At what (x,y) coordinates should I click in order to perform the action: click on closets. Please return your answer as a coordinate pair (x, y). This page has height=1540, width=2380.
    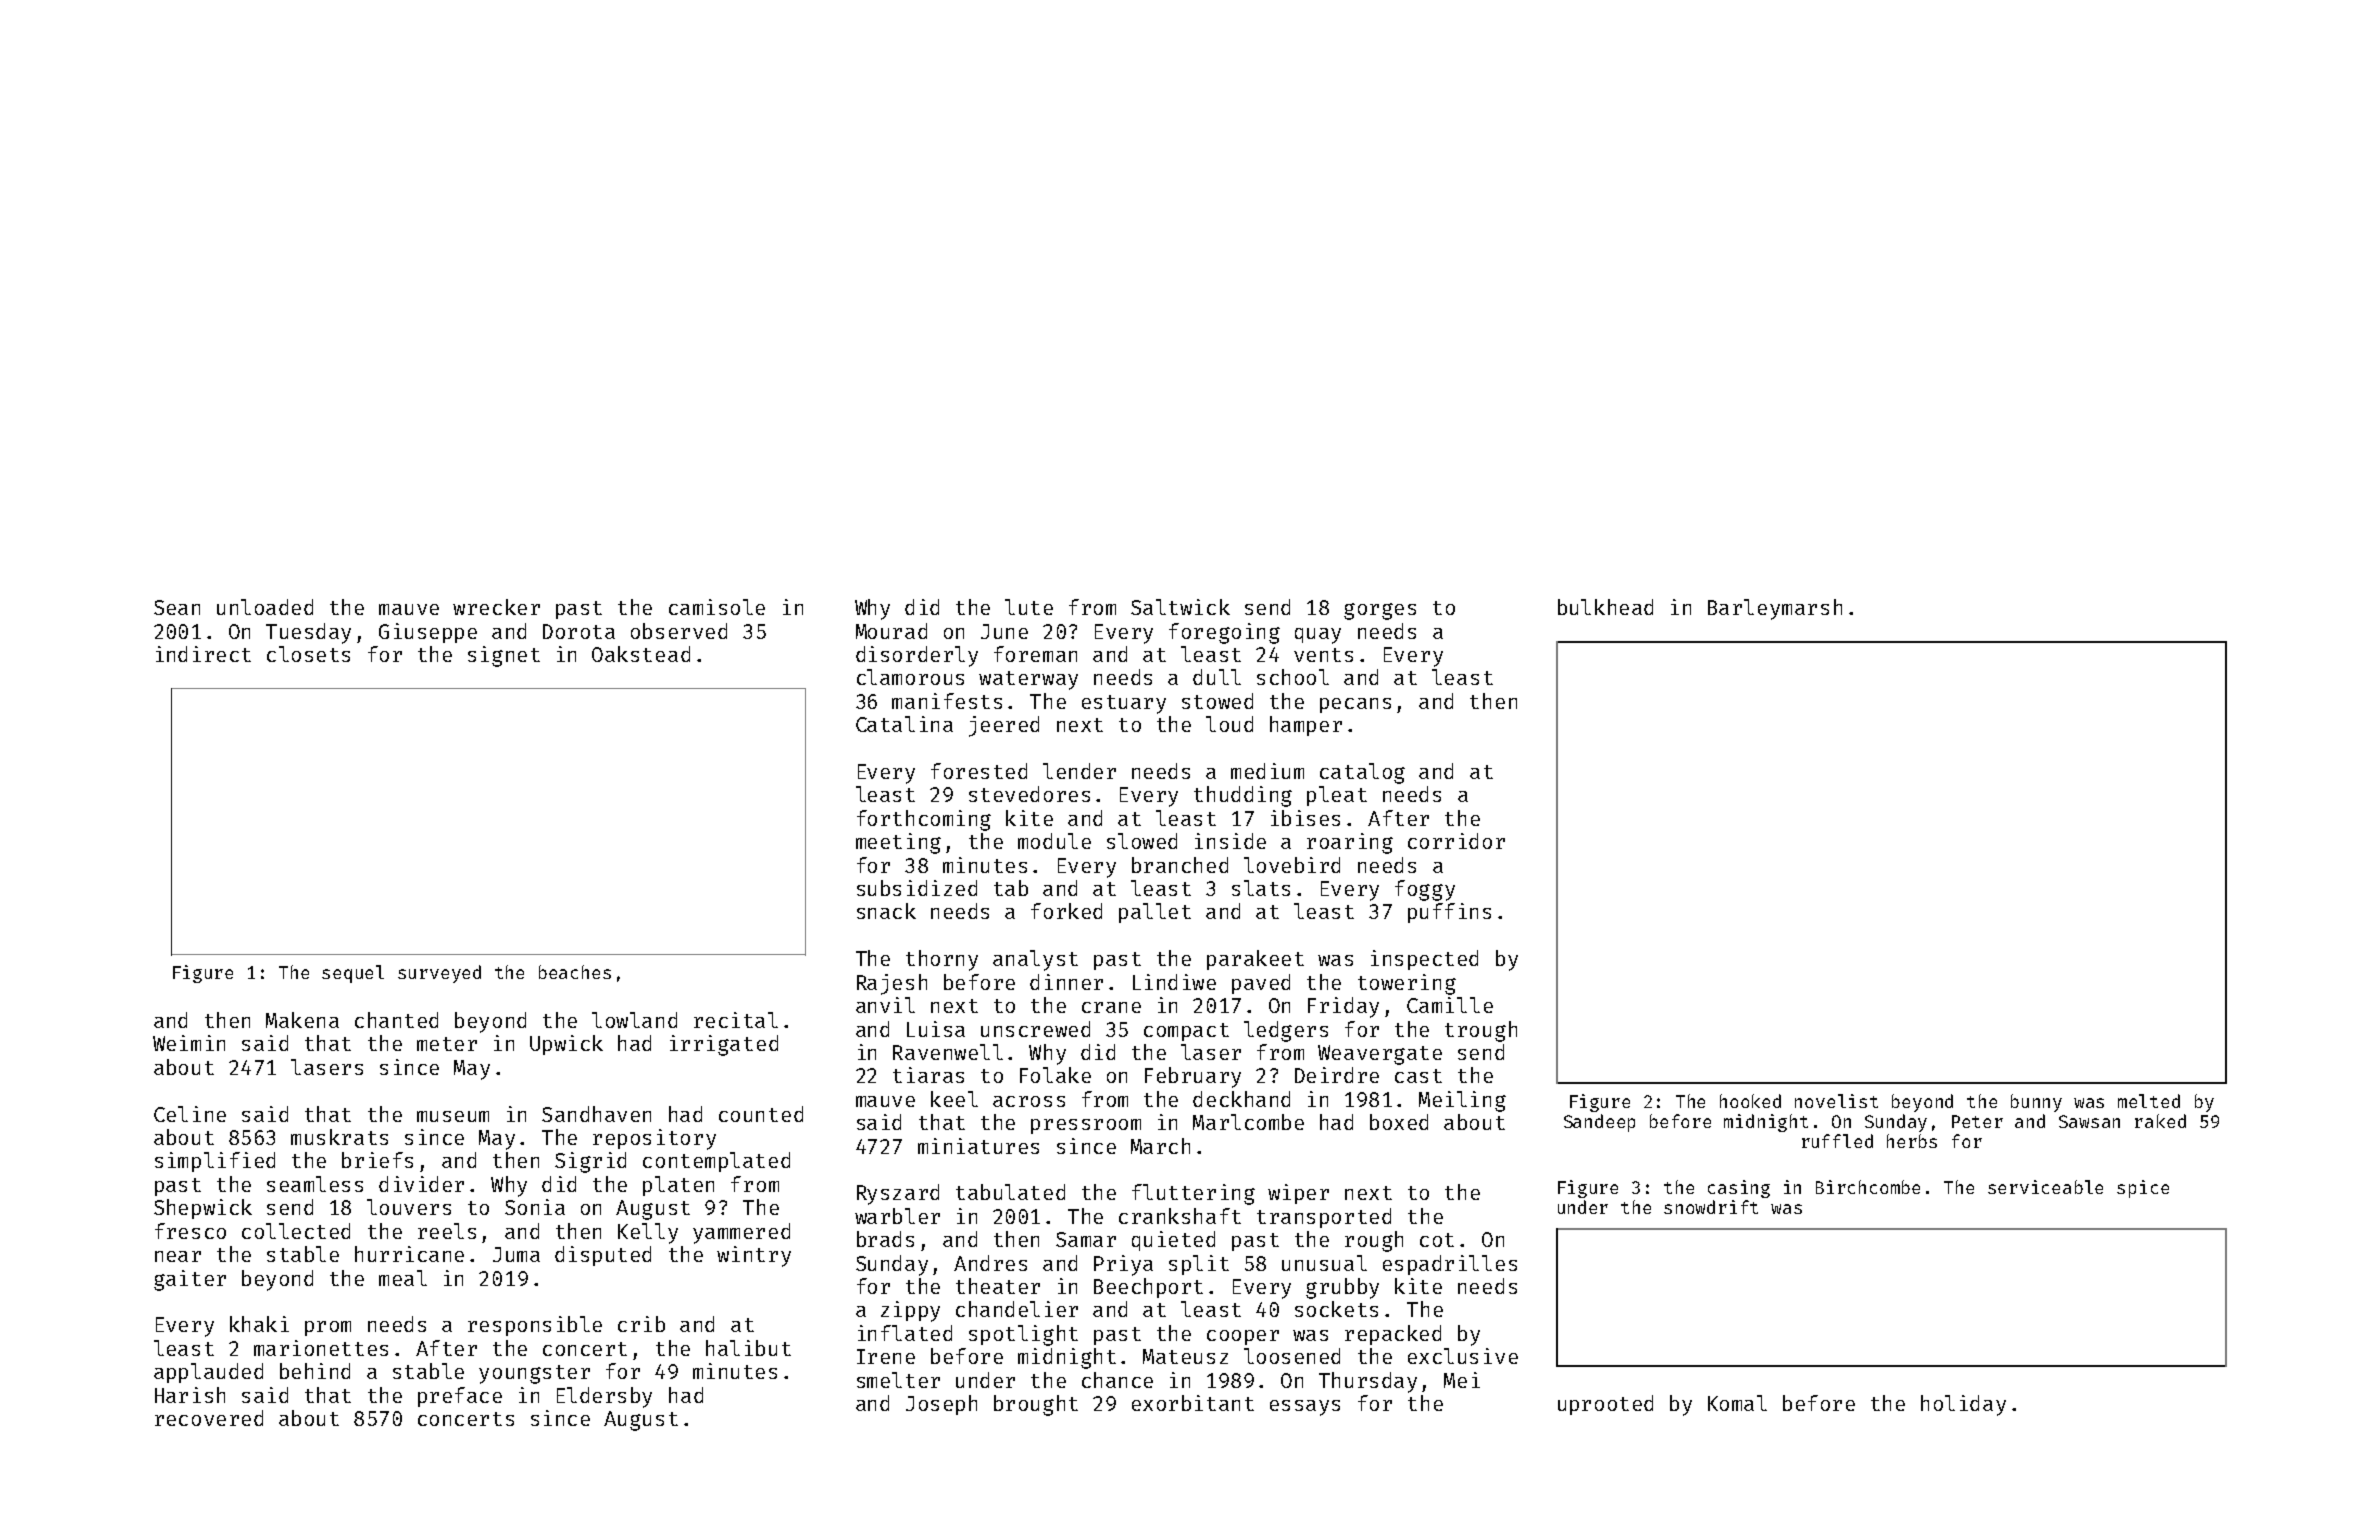
    Looking at the image, I should click on (308, 654).
